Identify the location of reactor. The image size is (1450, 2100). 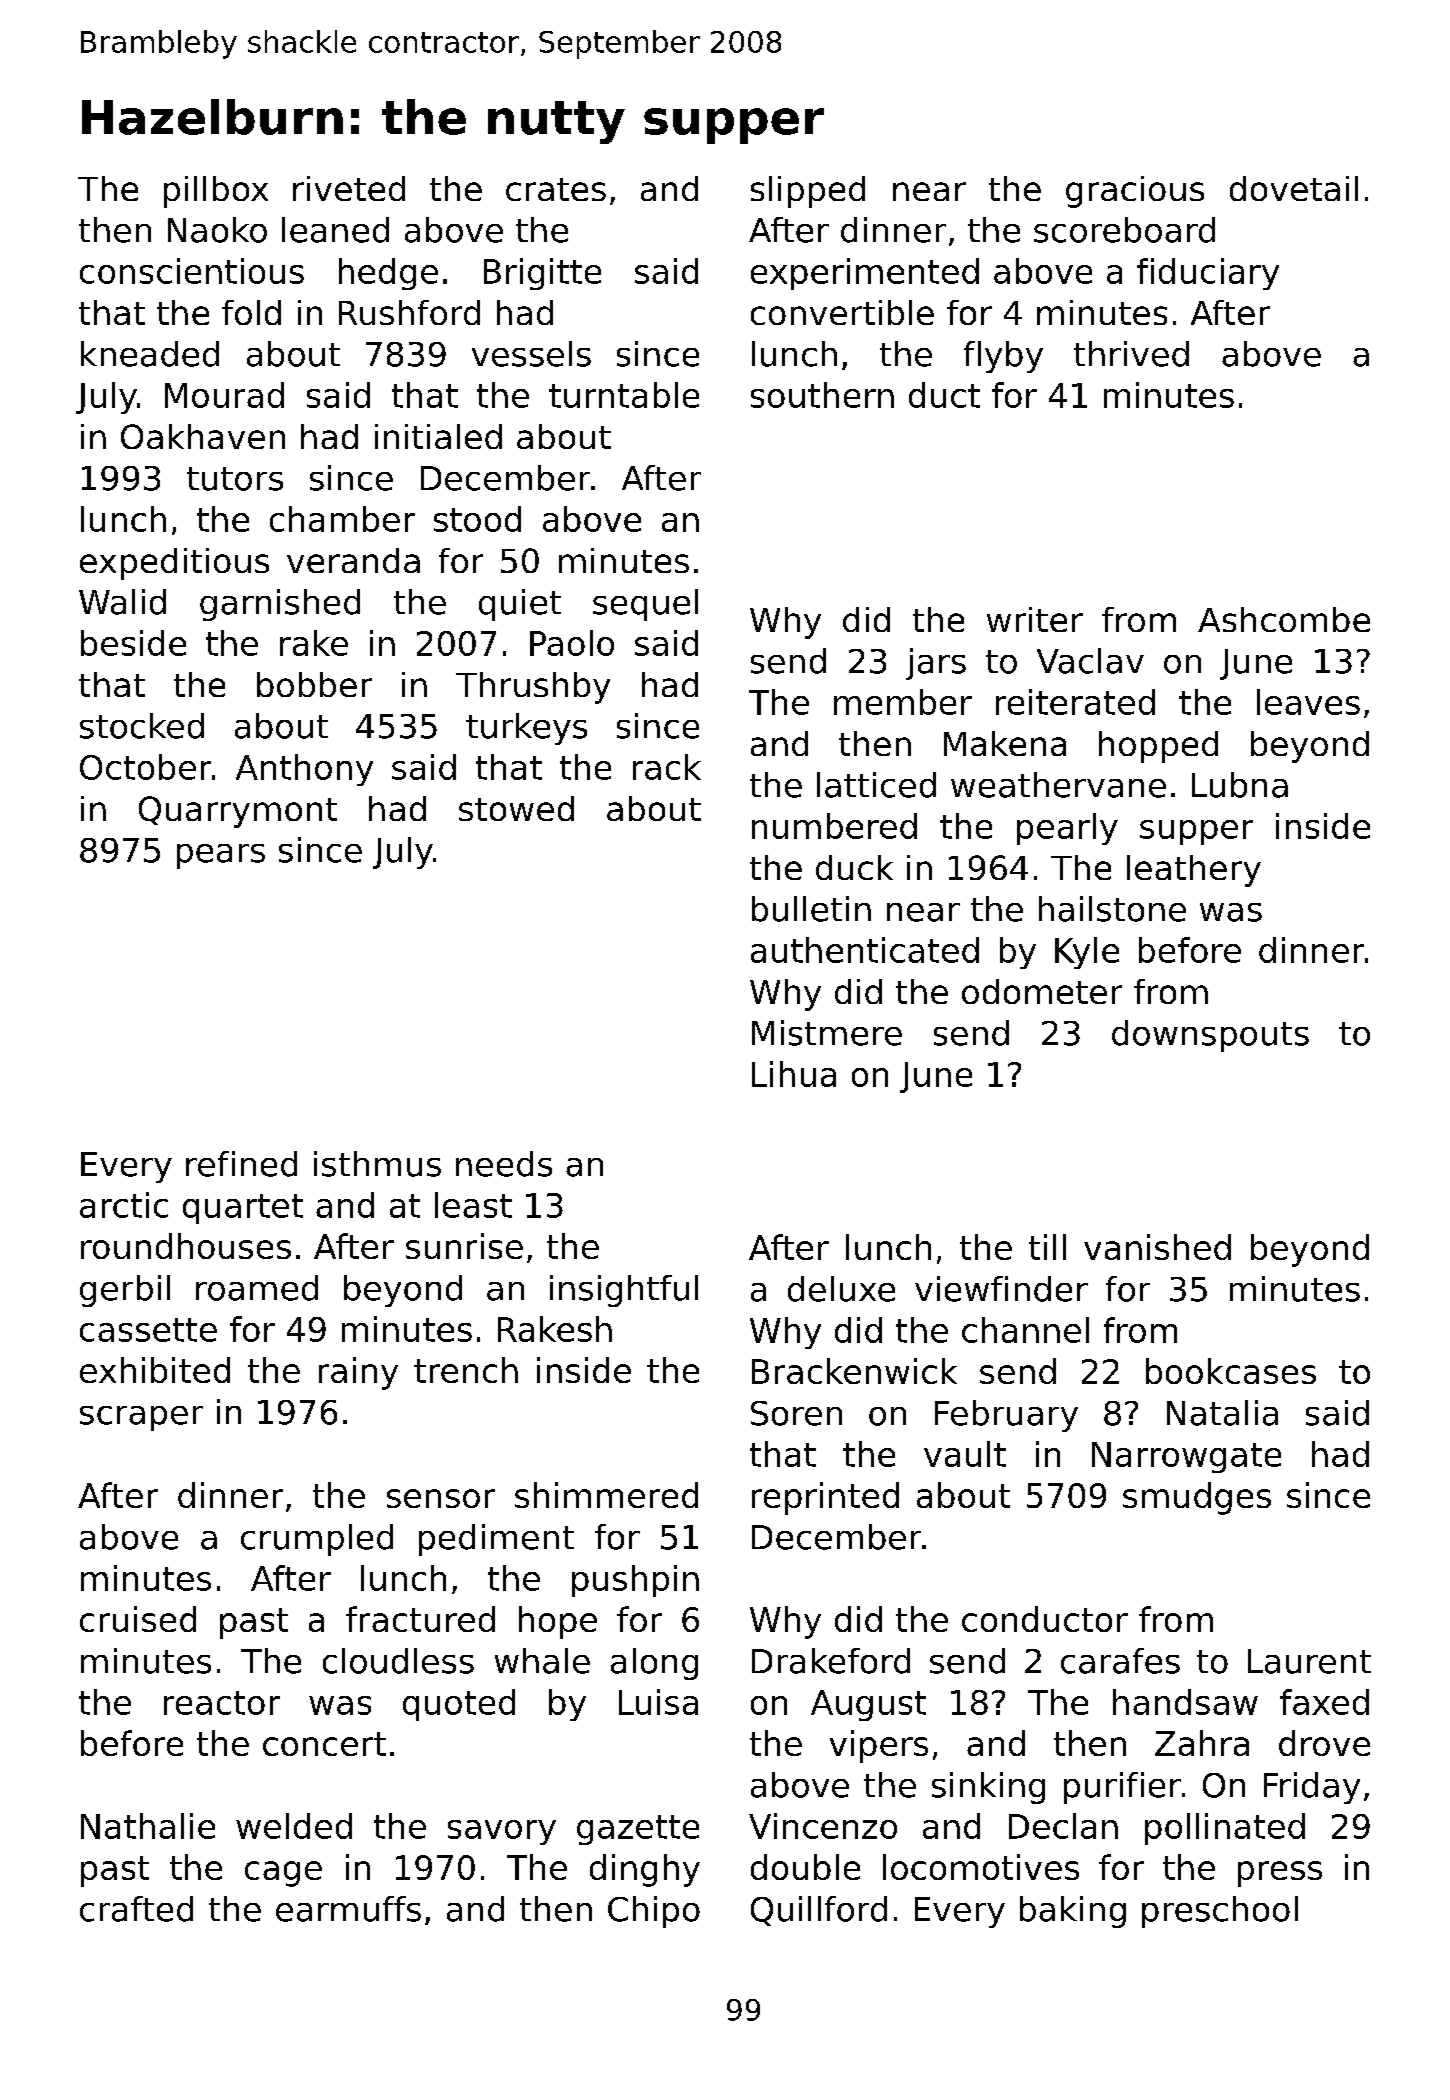
(222, 1703).
